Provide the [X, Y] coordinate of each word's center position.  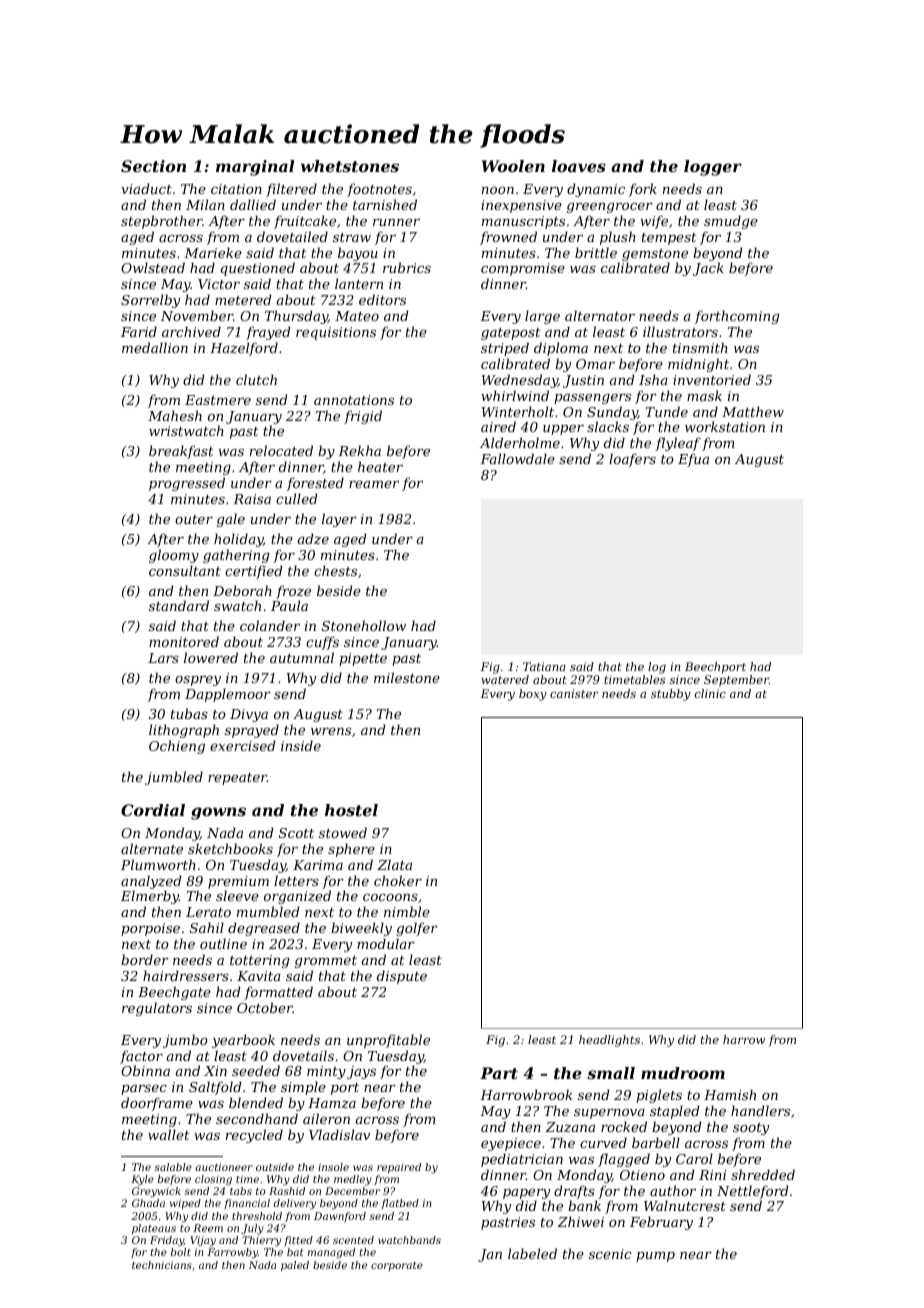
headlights [609, 1041]
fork [643, 190]
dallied [253, 204]
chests [335, 570]
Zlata [394, 864]
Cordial [153, 810]
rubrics [407, 267]
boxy [533, 695]
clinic [710, 693]
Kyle [142, 1180]
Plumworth [158, 864]
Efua [693, 460]
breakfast [181, 452]
